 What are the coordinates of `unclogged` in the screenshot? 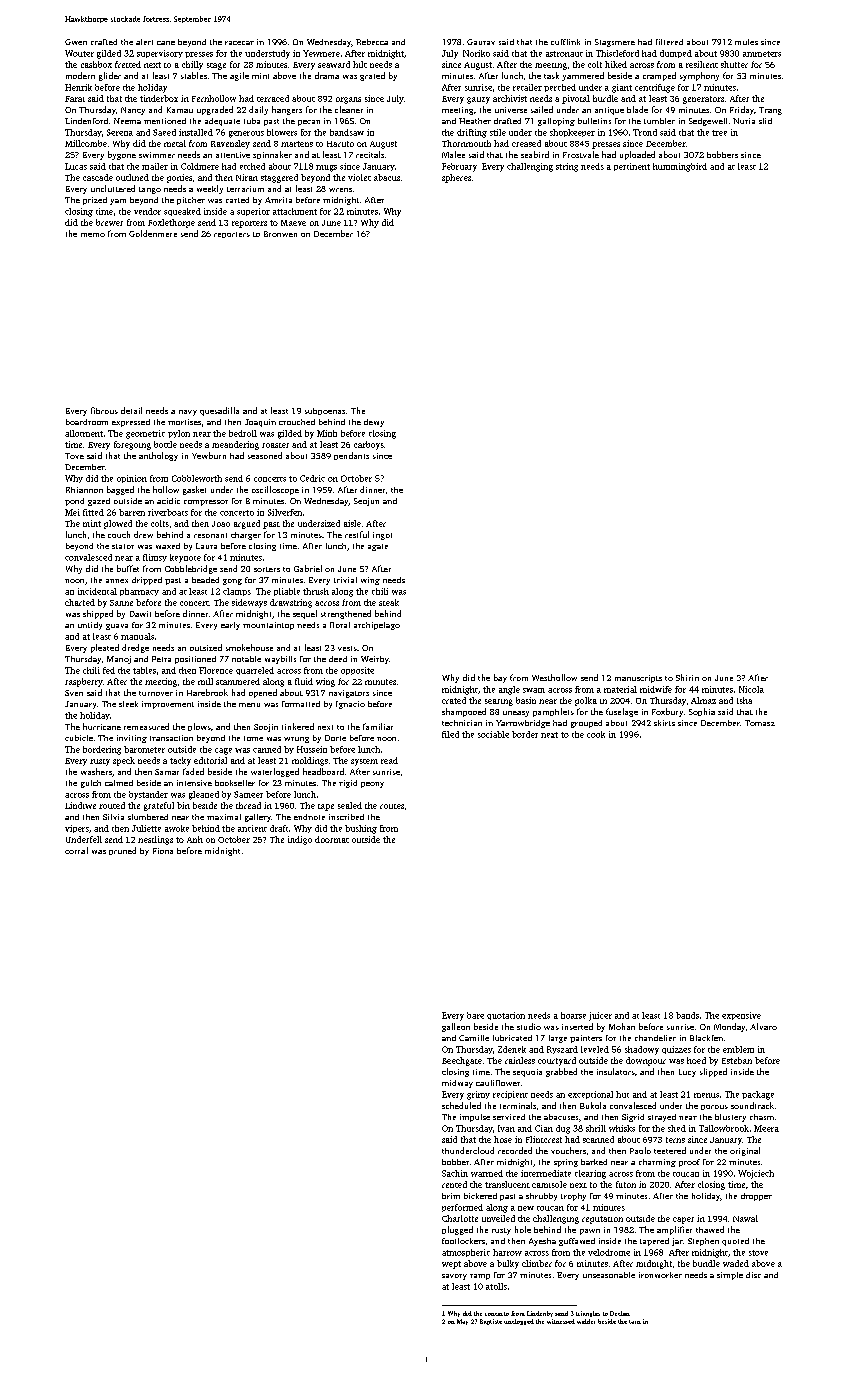 It's located at (519, 1322).
